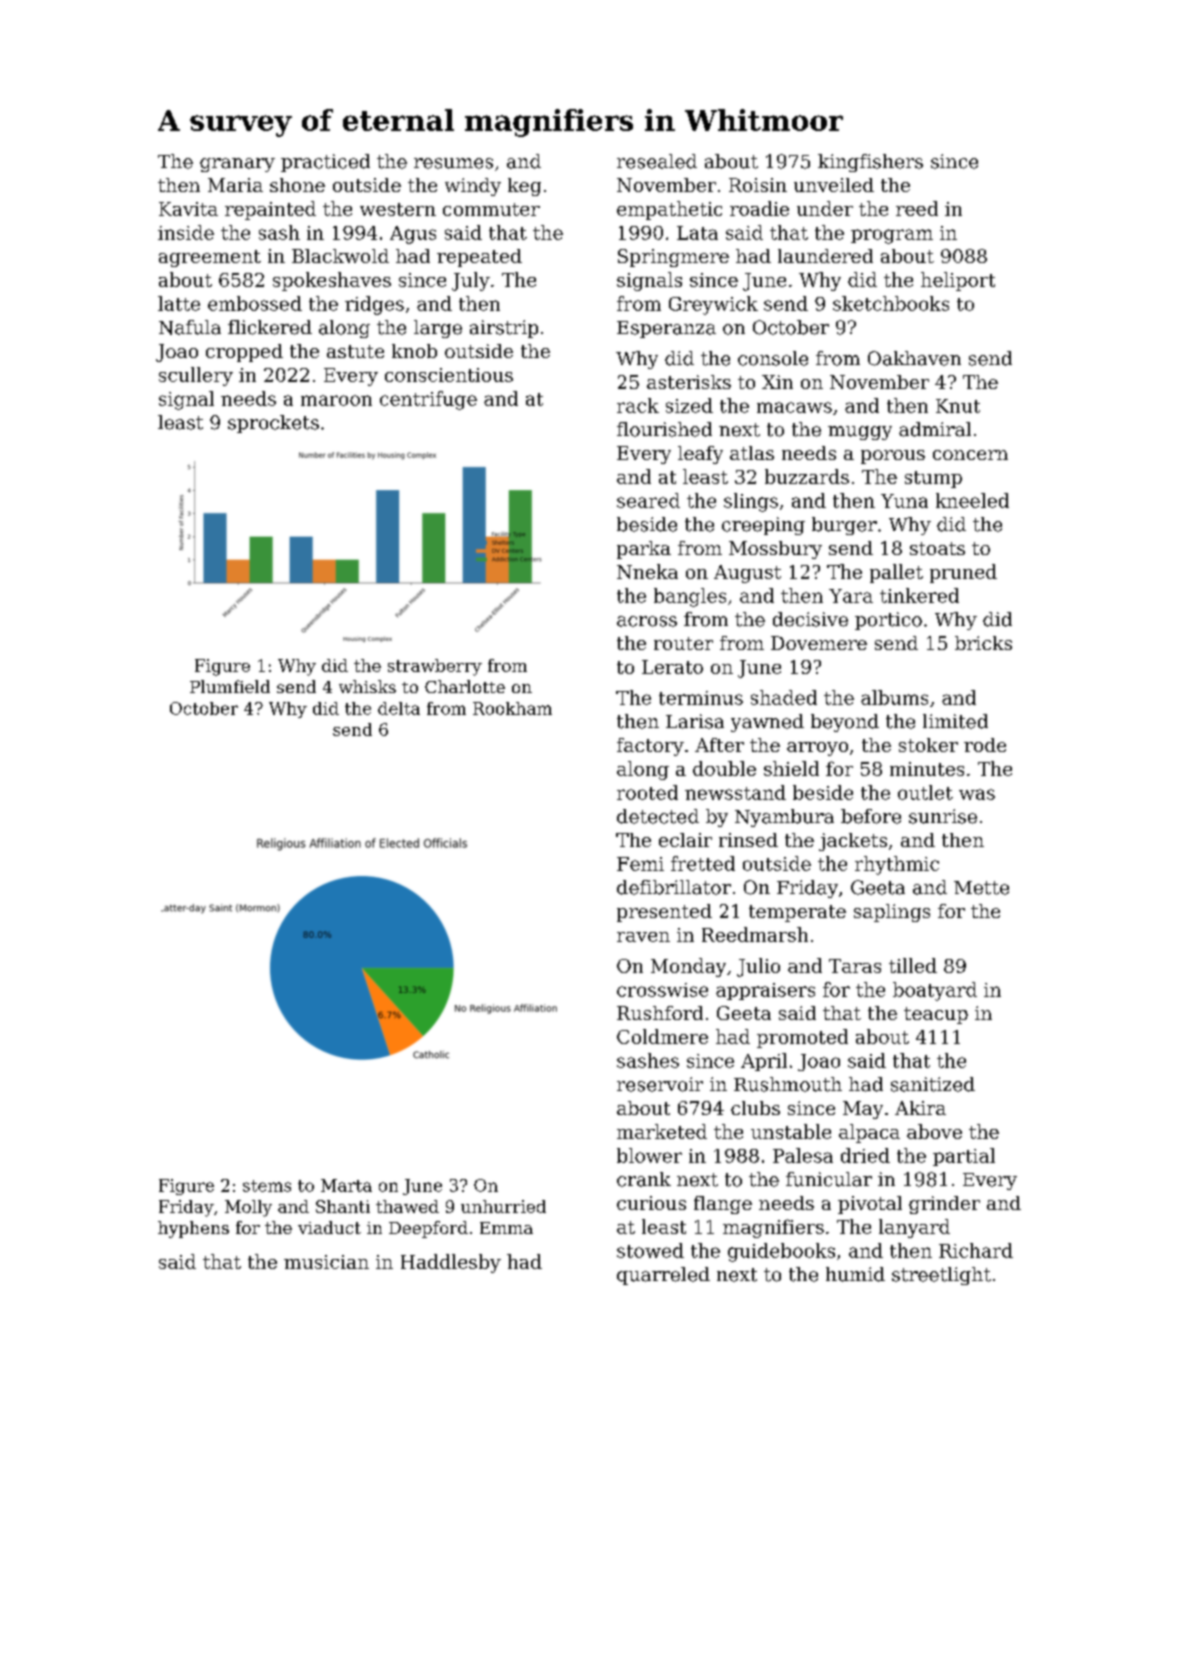 The height and width of the image is (1669, 1180). What do you see at coordinates (267, 1186) in the image?
I see `stems` at bounding box center [267, 1186].
